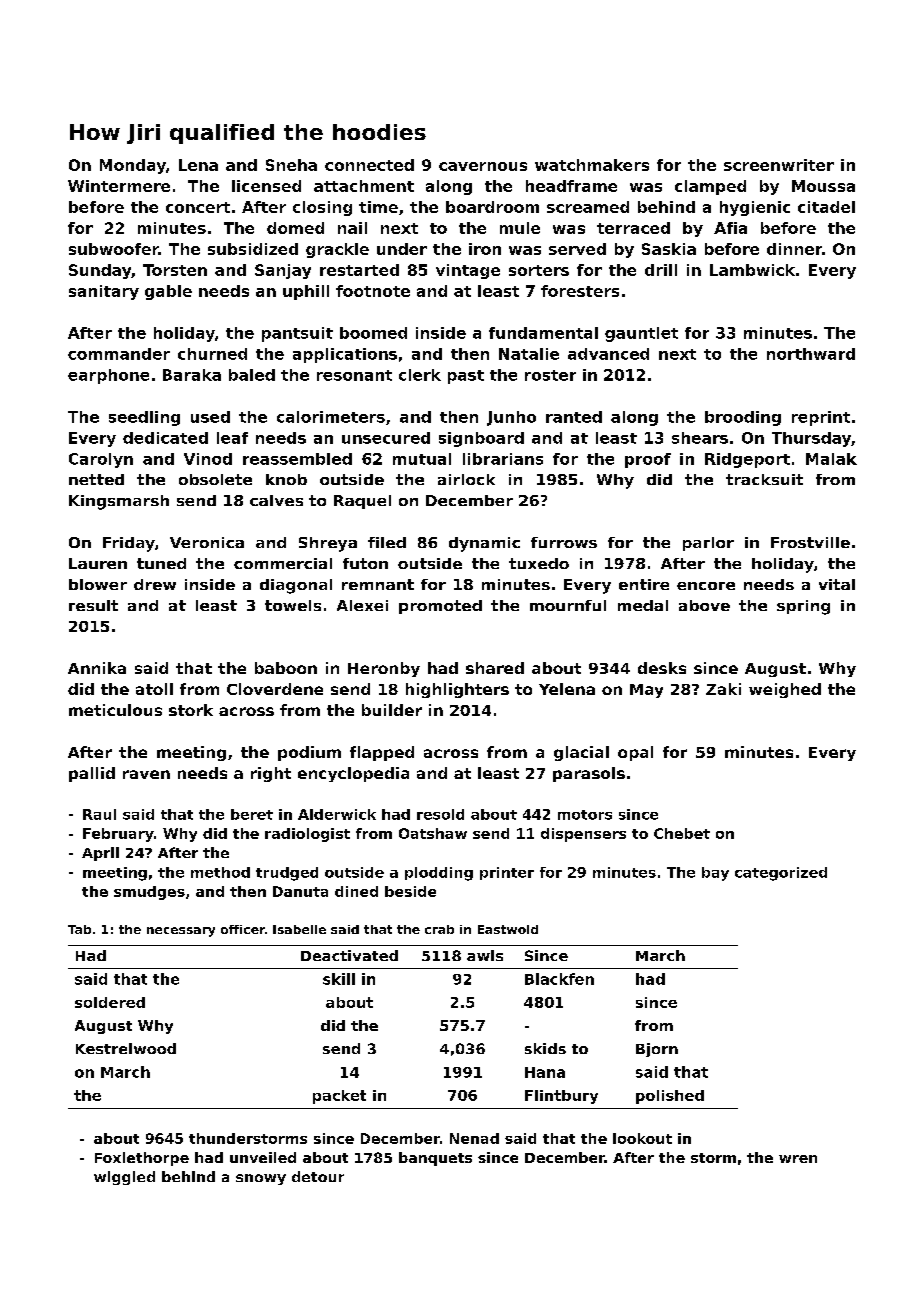 The width and height of the screenshot is (924, 1311). Describe the element at coordinates (124, 1178) in the screenshot. I see `wiggled` at that location.
